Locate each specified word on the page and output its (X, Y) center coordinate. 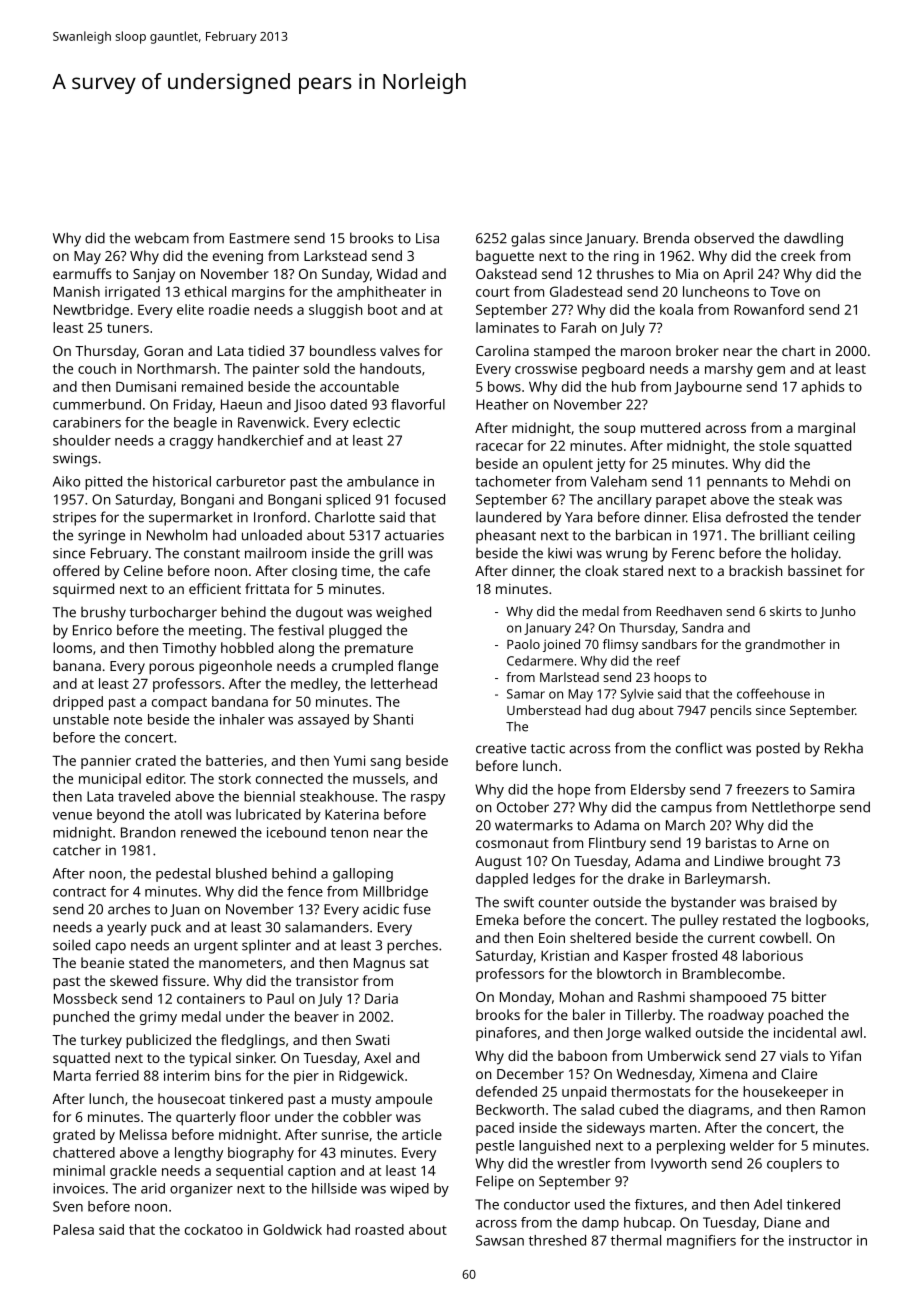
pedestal (183, 875)
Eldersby (658, 791)
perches (412, 946)
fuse (417, 909)
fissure (184, 980)
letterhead (404, 683)
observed (724, 238)
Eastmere (260, 238)
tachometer (513, 481)
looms (72, 647)
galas (528, 239)
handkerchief (261, 440)
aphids (823, 388)
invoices (79, 1188)
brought (795, 862)
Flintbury (617, 844)
